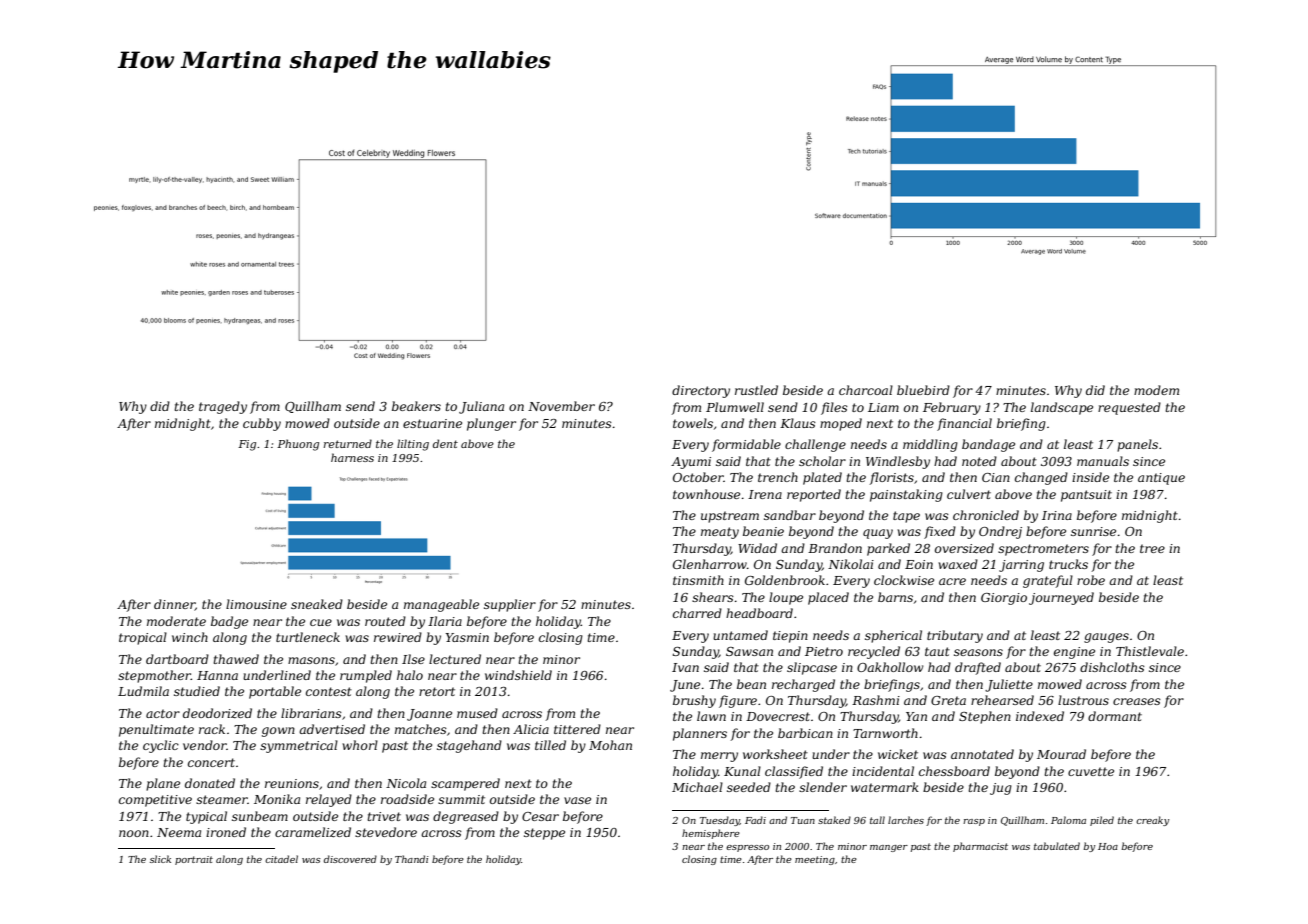  What do you see at coordinates (701, 391) in the screenshot?
I see `directory` at bounding box center [701, 391].
